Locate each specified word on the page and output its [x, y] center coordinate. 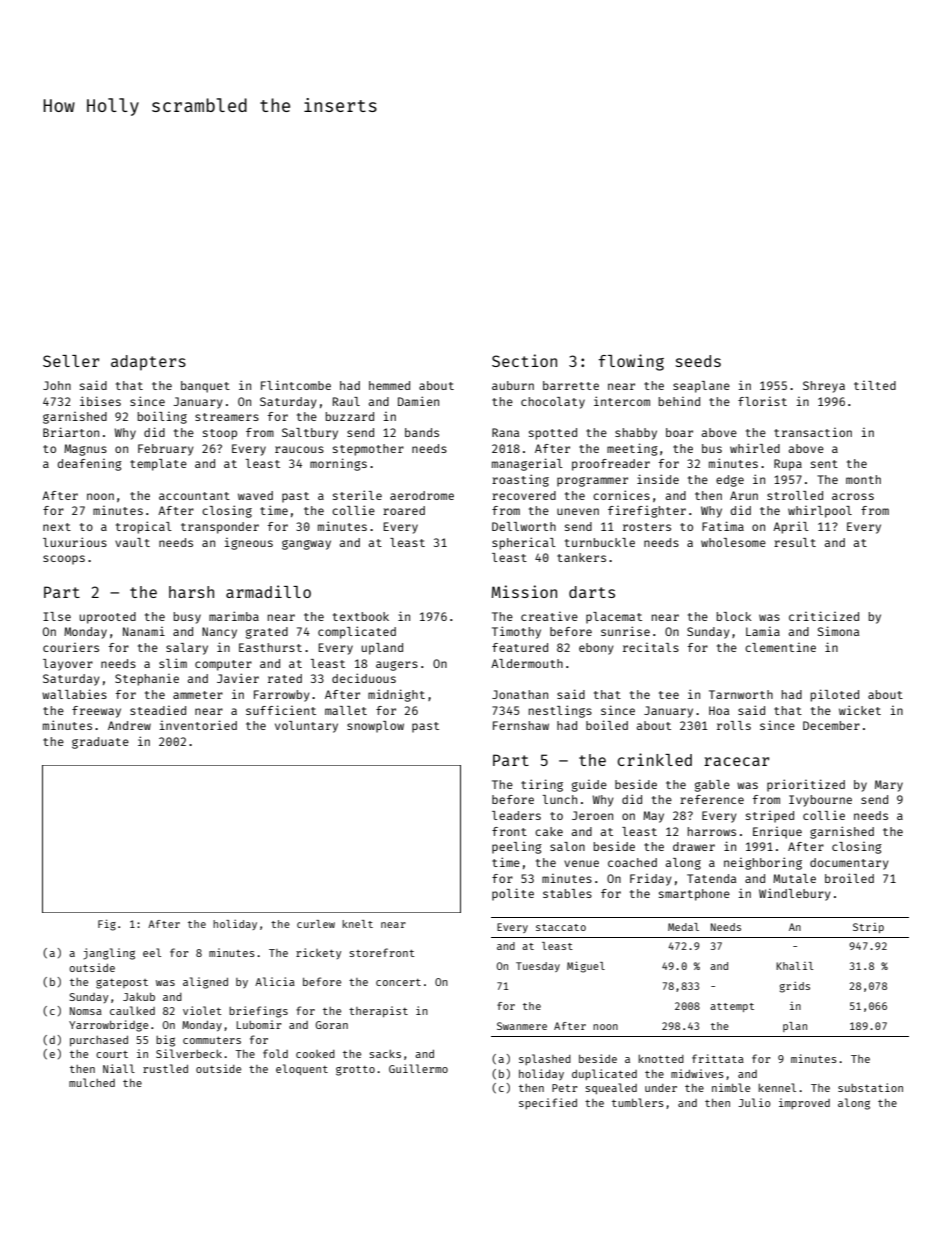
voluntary [306, 727]
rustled [165, 1068]
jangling [109, 954]
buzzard [350, 416]
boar [679, 432]
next [57, 527]
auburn [513, 385]
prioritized [806, 785]
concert [398, 982]
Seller [71, 361]
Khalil [795, 966]
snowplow [375, 727]
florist [762, 401]
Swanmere [522, 1026]
